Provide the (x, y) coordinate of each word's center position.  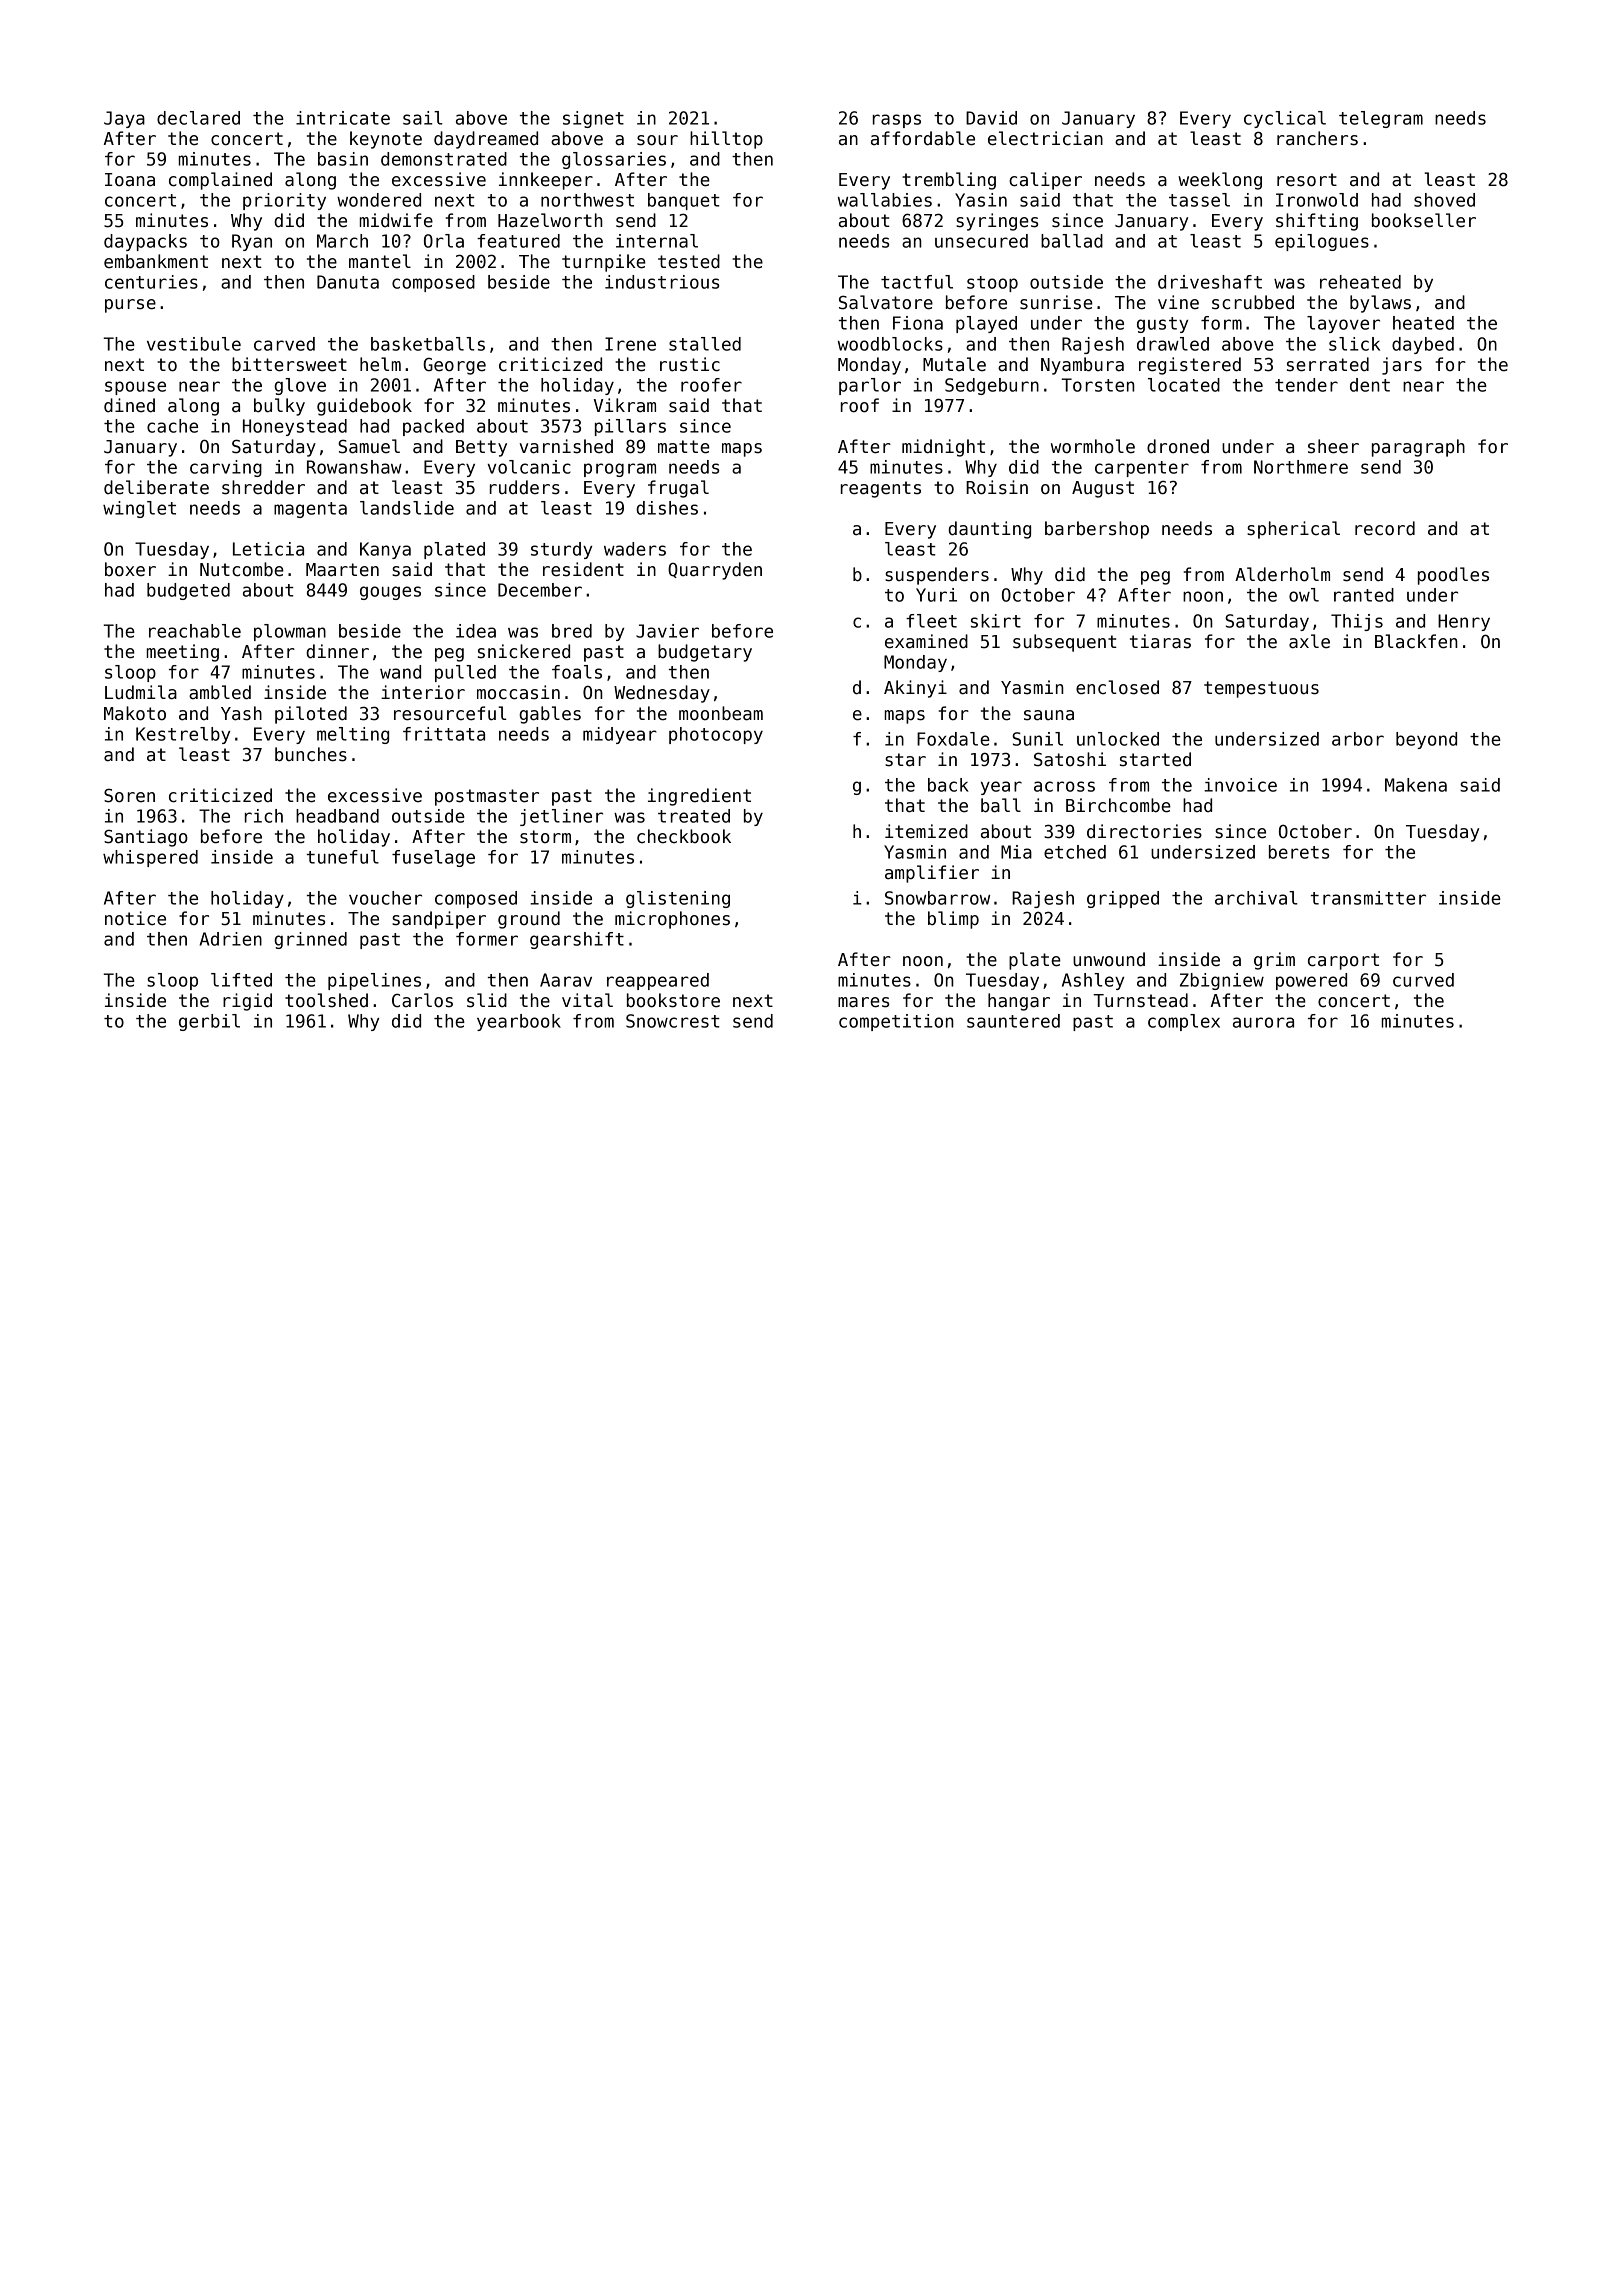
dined (129, 405)
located (1184, 385)
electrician (1045, 138)
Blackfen (1416, 641)
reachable (195, 631)
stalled (705, 344)
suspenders (937, 576)
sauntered (1013, 1021)
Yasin (981, 200)
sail (422, 118)
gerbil (209, 1022)
